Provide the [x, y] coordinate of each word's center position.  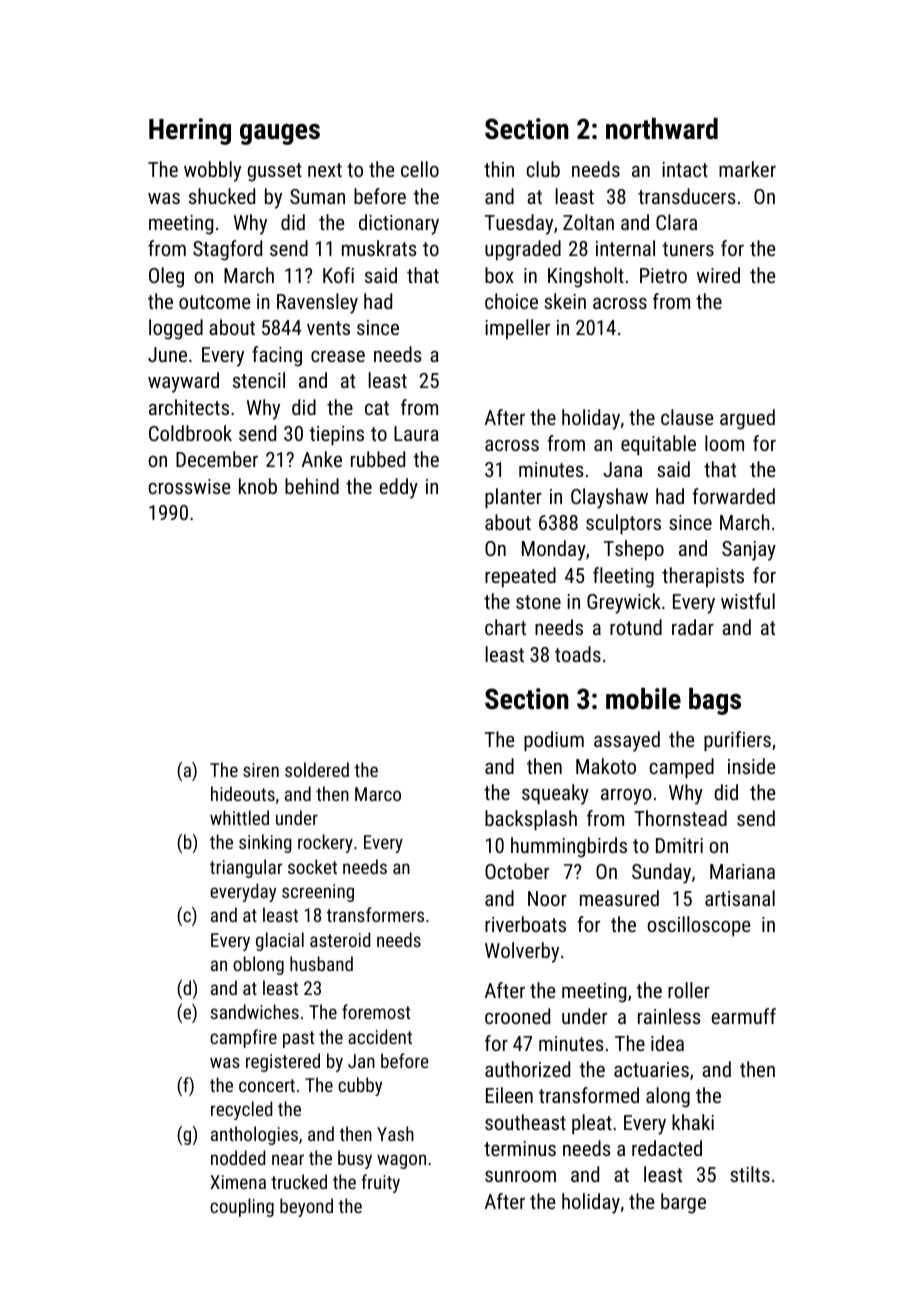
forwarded [733, 496]
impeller [517, 329]
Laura [416, 433]
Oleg [166, 277]
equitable [658, 445]
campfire [243, 1038]
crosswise [189, 486]
